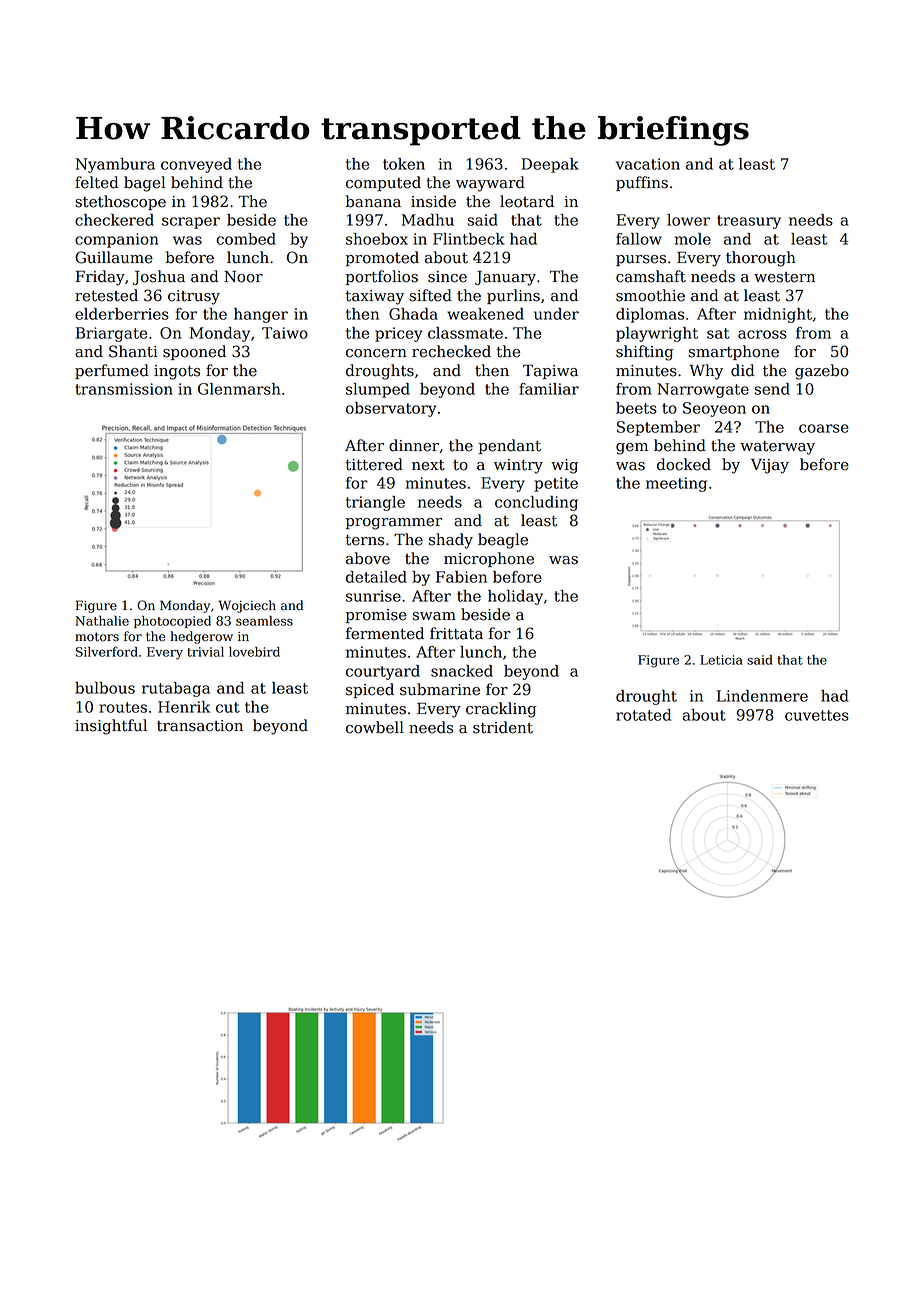 The width and height of the screenshot is (924, 1308). Describe the element at coordinates (503, 727) in the screenshot. I see `strident` at that location.
